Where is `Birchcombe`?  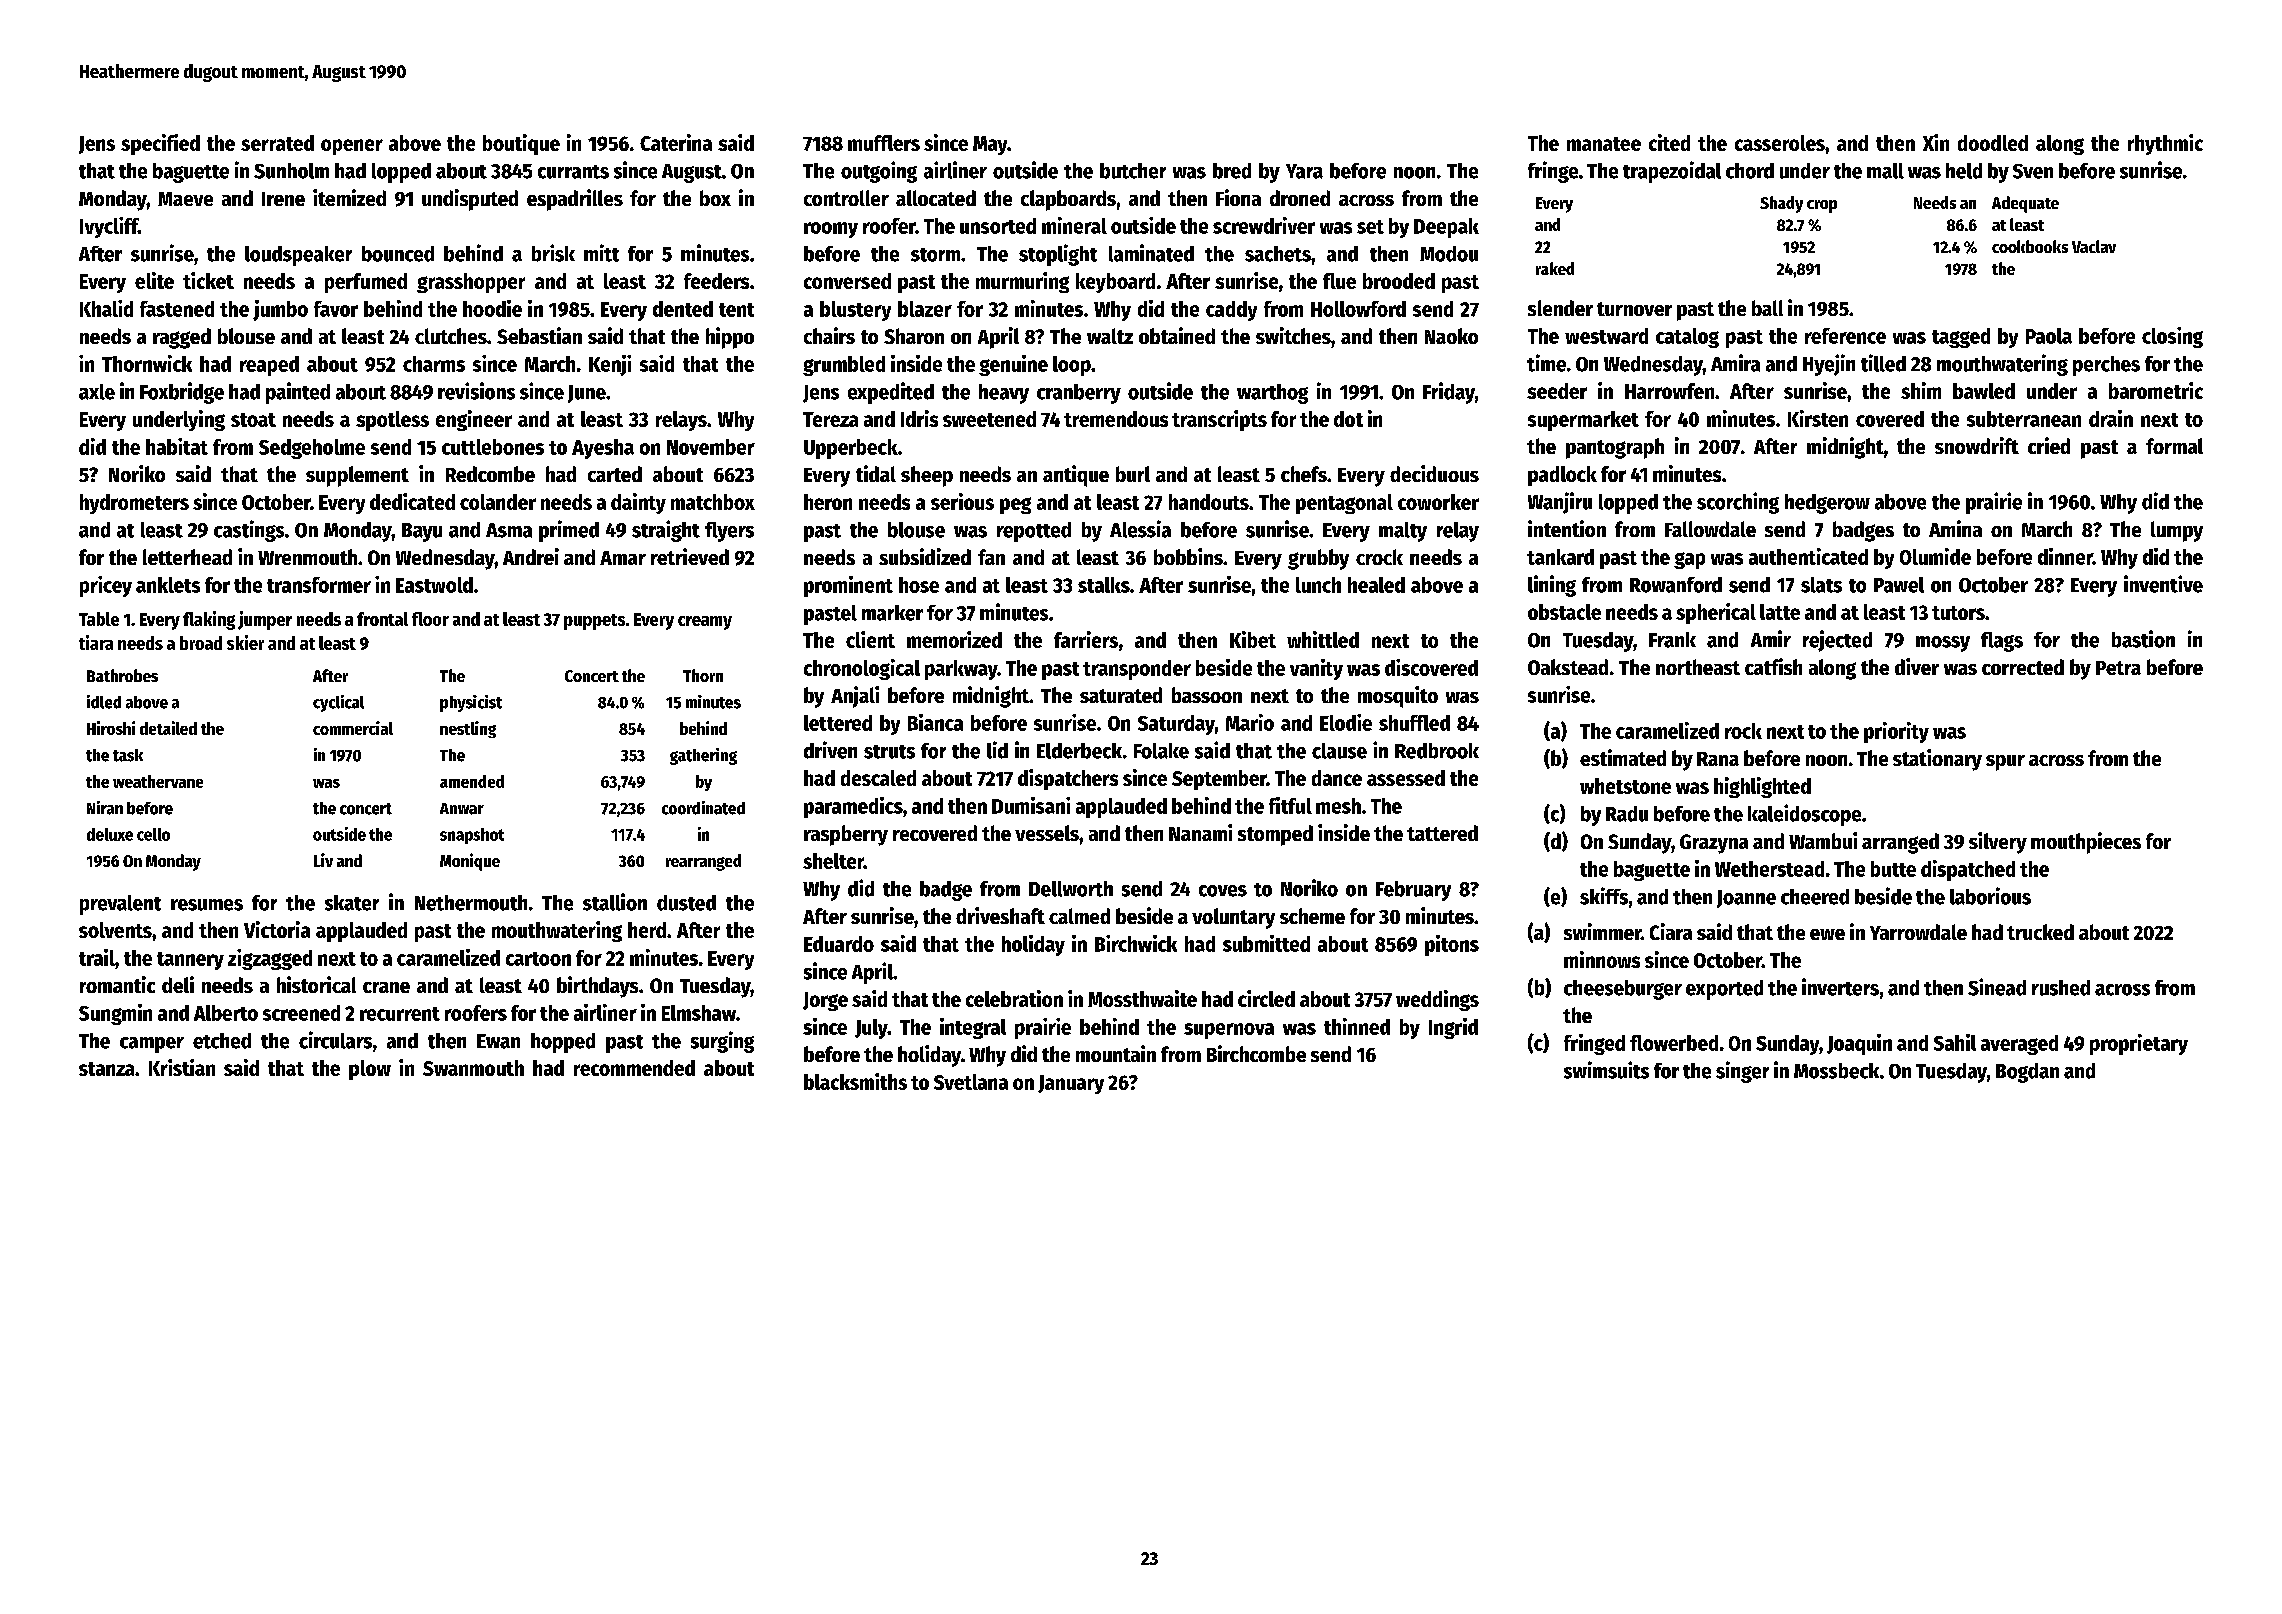 Birchcombe is located at coordinates (1256, 1053).
